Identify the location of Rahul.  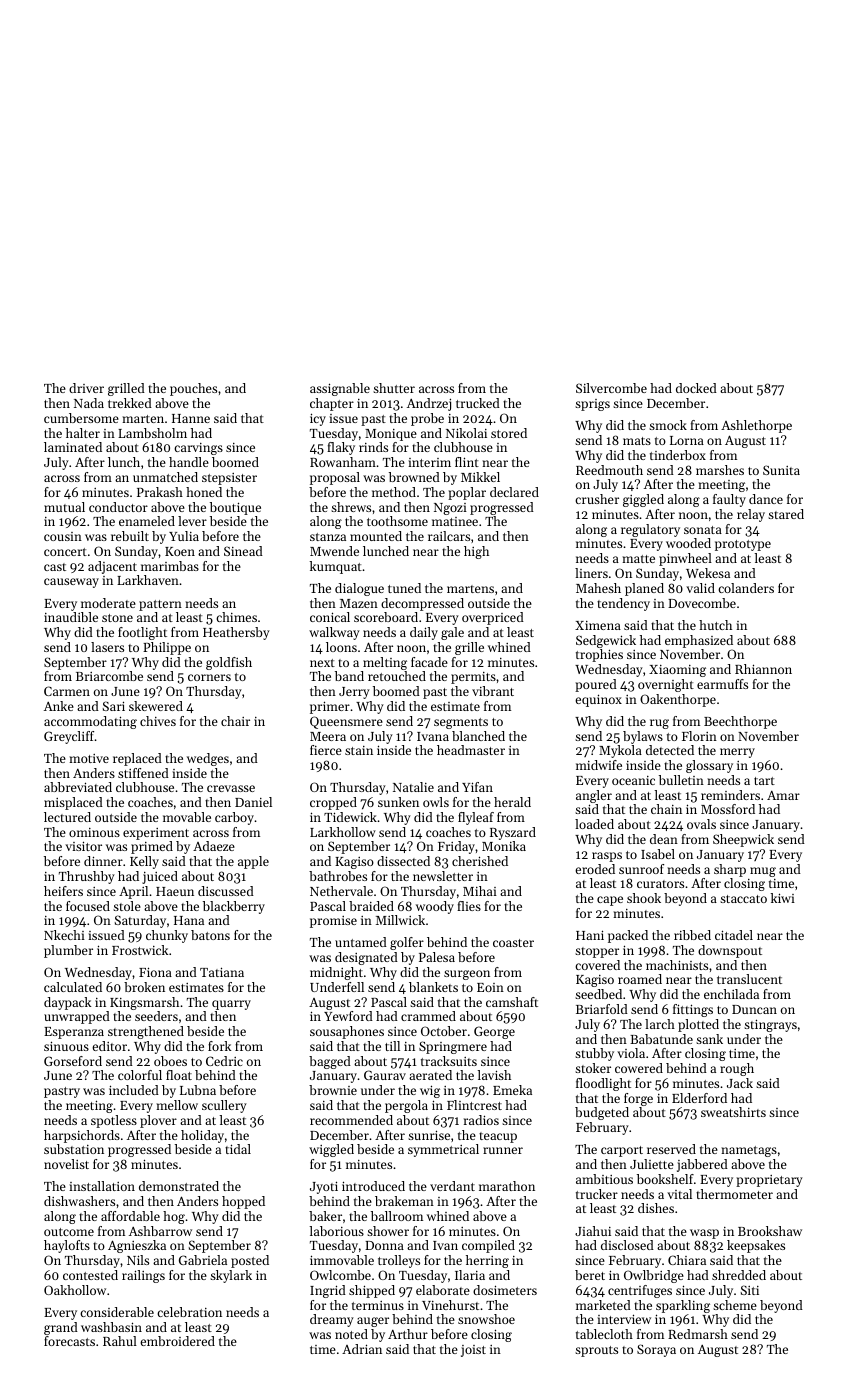
(120, 1341).
